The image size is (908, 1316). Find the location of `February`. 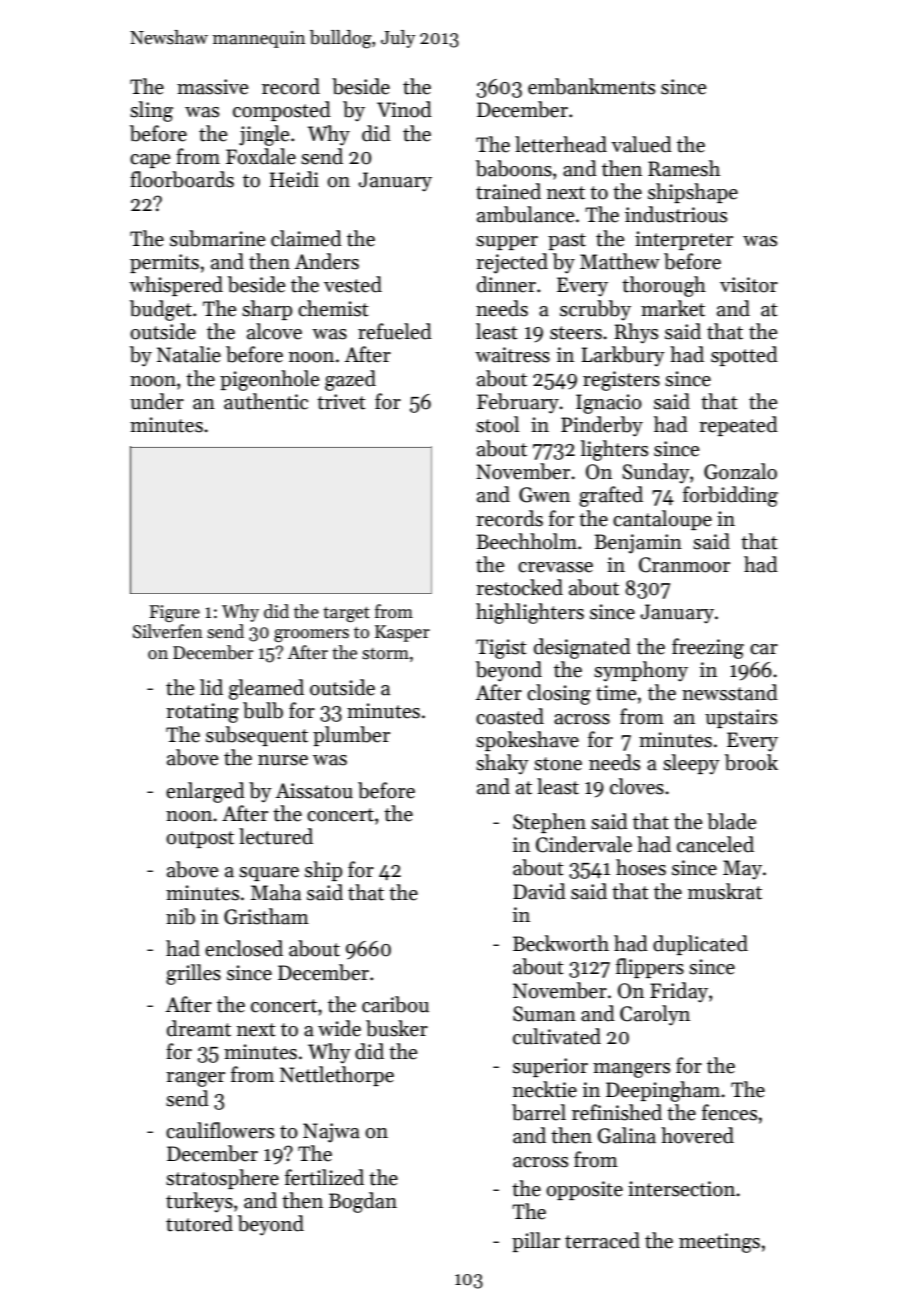

February is located at coordinates (518, 403).
